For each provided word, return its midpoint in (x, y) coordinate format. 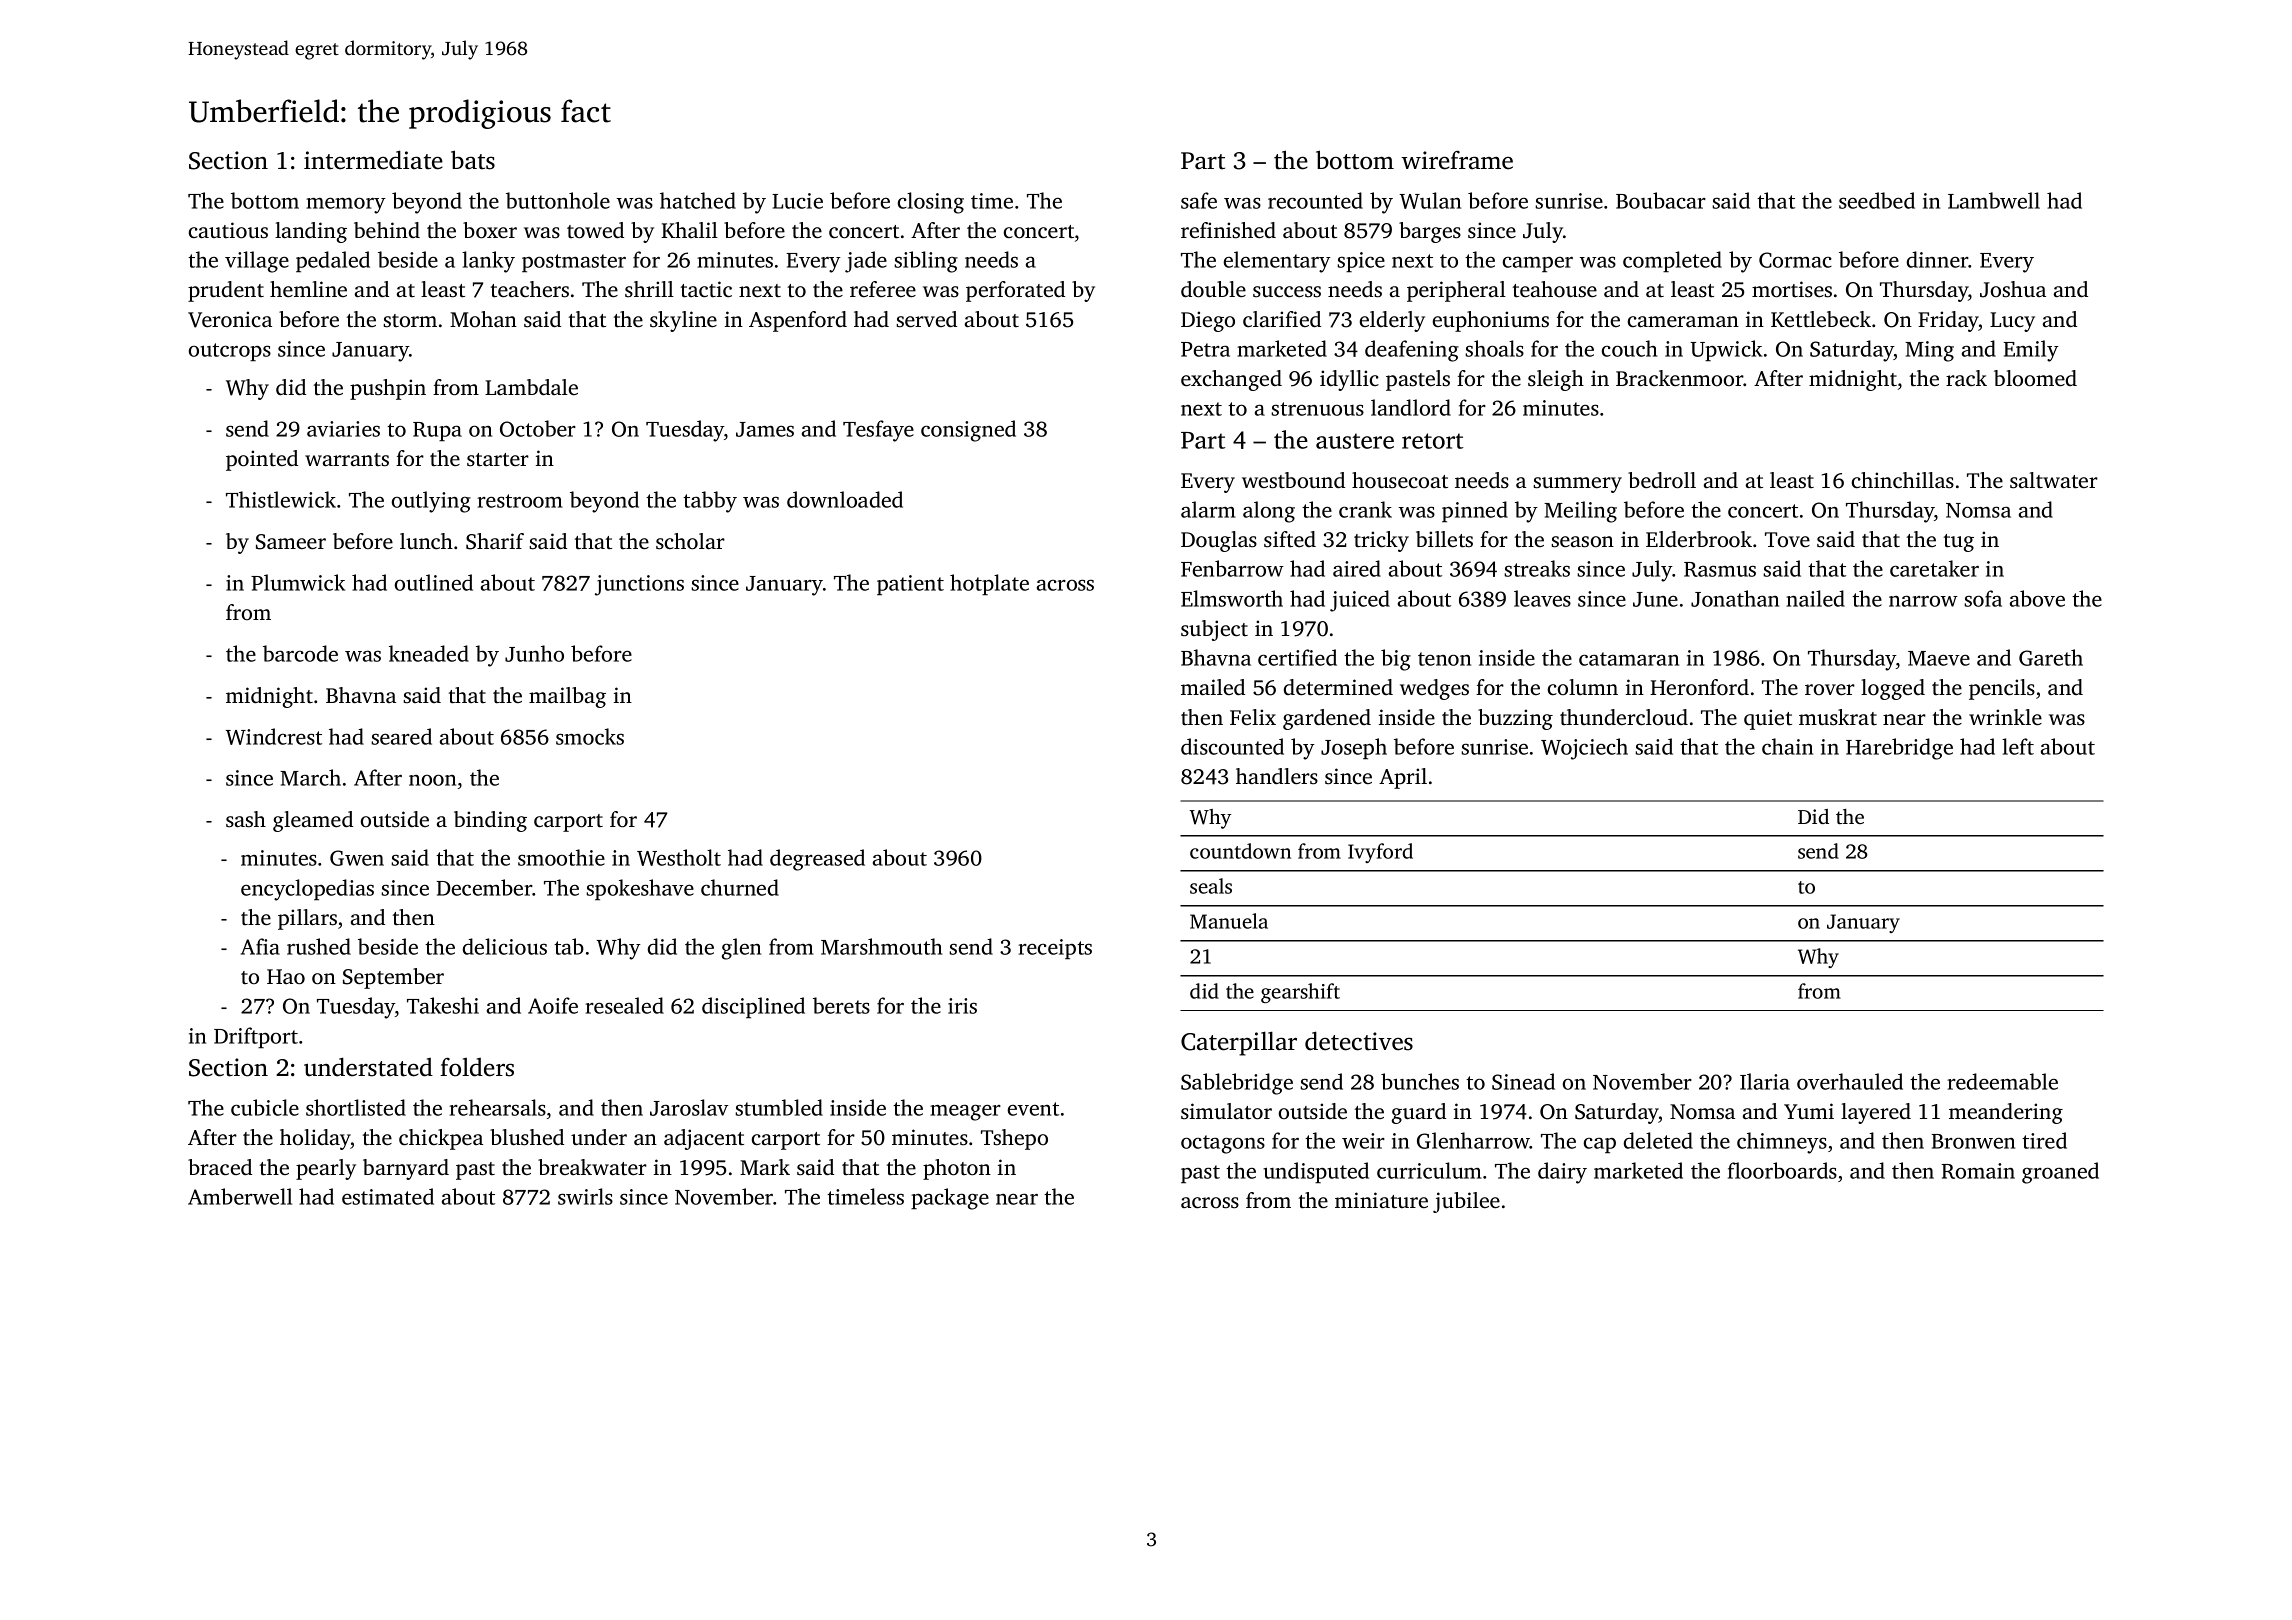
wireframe (1457, 160)
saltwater (2054, 480)
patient (910, 585)
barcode (300, 653)
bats (473, 160)
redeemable (2002, 1081)
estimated (388, 1196)
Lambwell (1994, 200)
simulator (1226, 1111)
